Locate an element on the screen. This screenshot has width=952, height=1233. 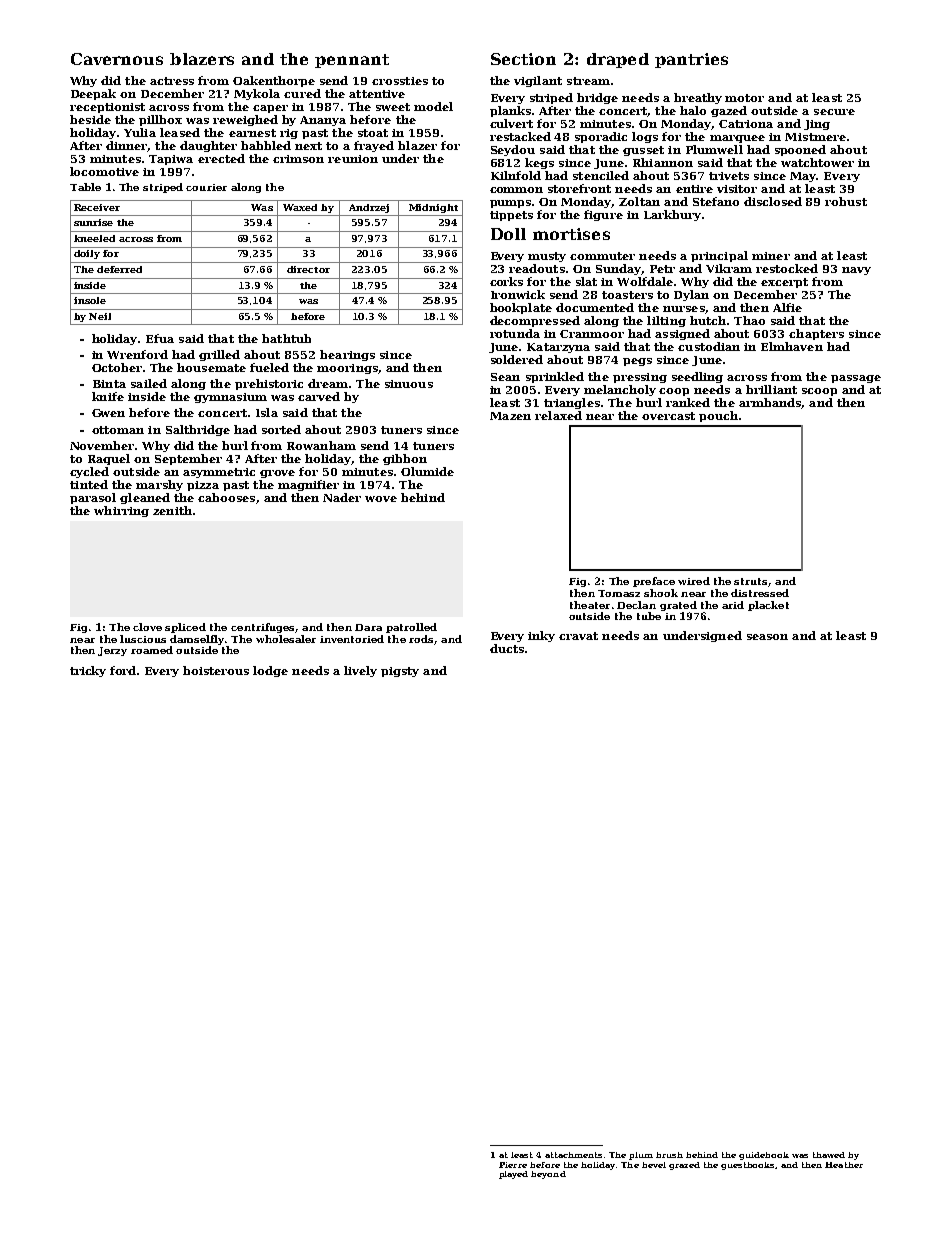
Pierre is located at coordinates (513, 1165).
